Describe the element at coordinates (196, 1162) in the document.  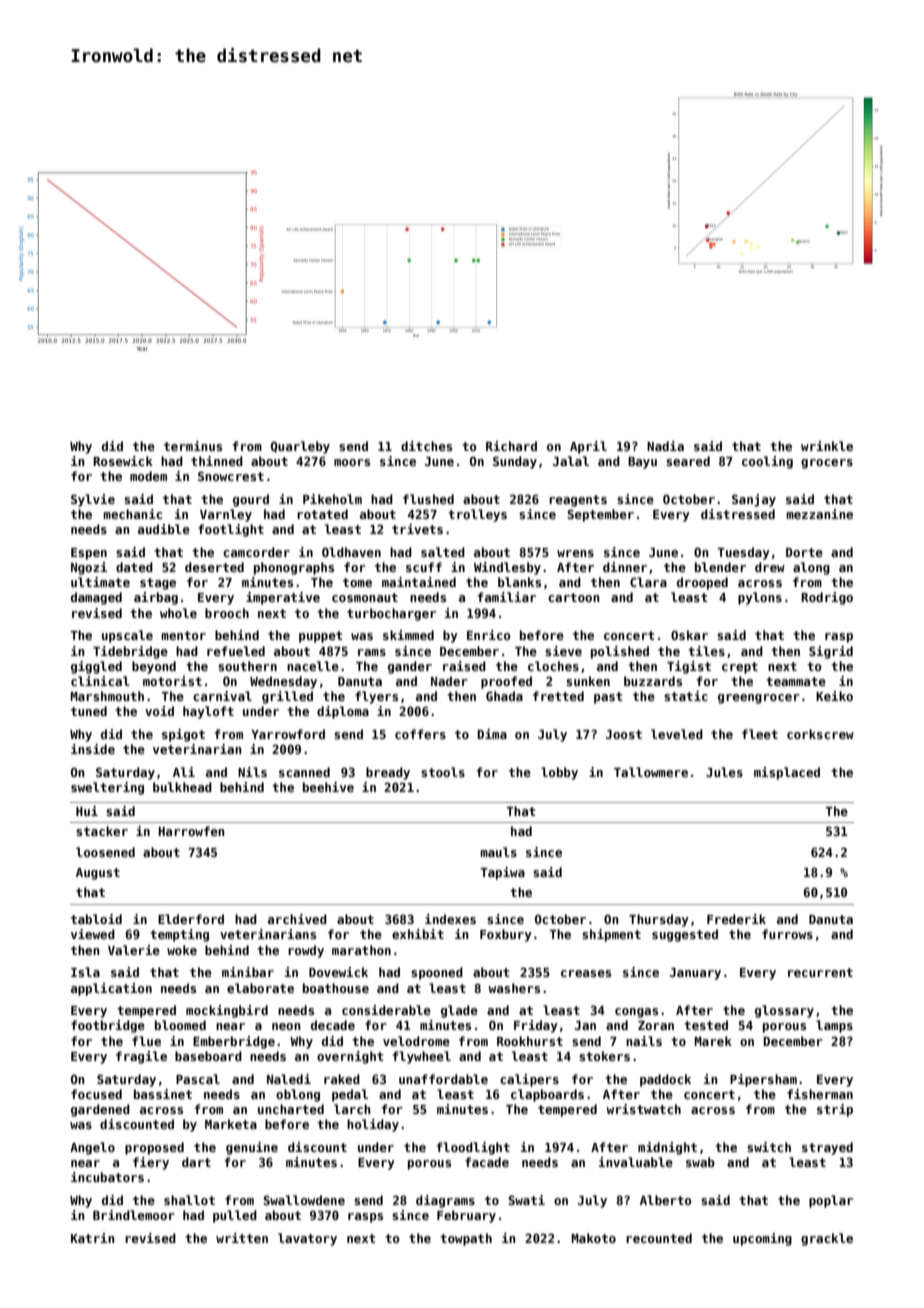
I see `dart` at that location.
